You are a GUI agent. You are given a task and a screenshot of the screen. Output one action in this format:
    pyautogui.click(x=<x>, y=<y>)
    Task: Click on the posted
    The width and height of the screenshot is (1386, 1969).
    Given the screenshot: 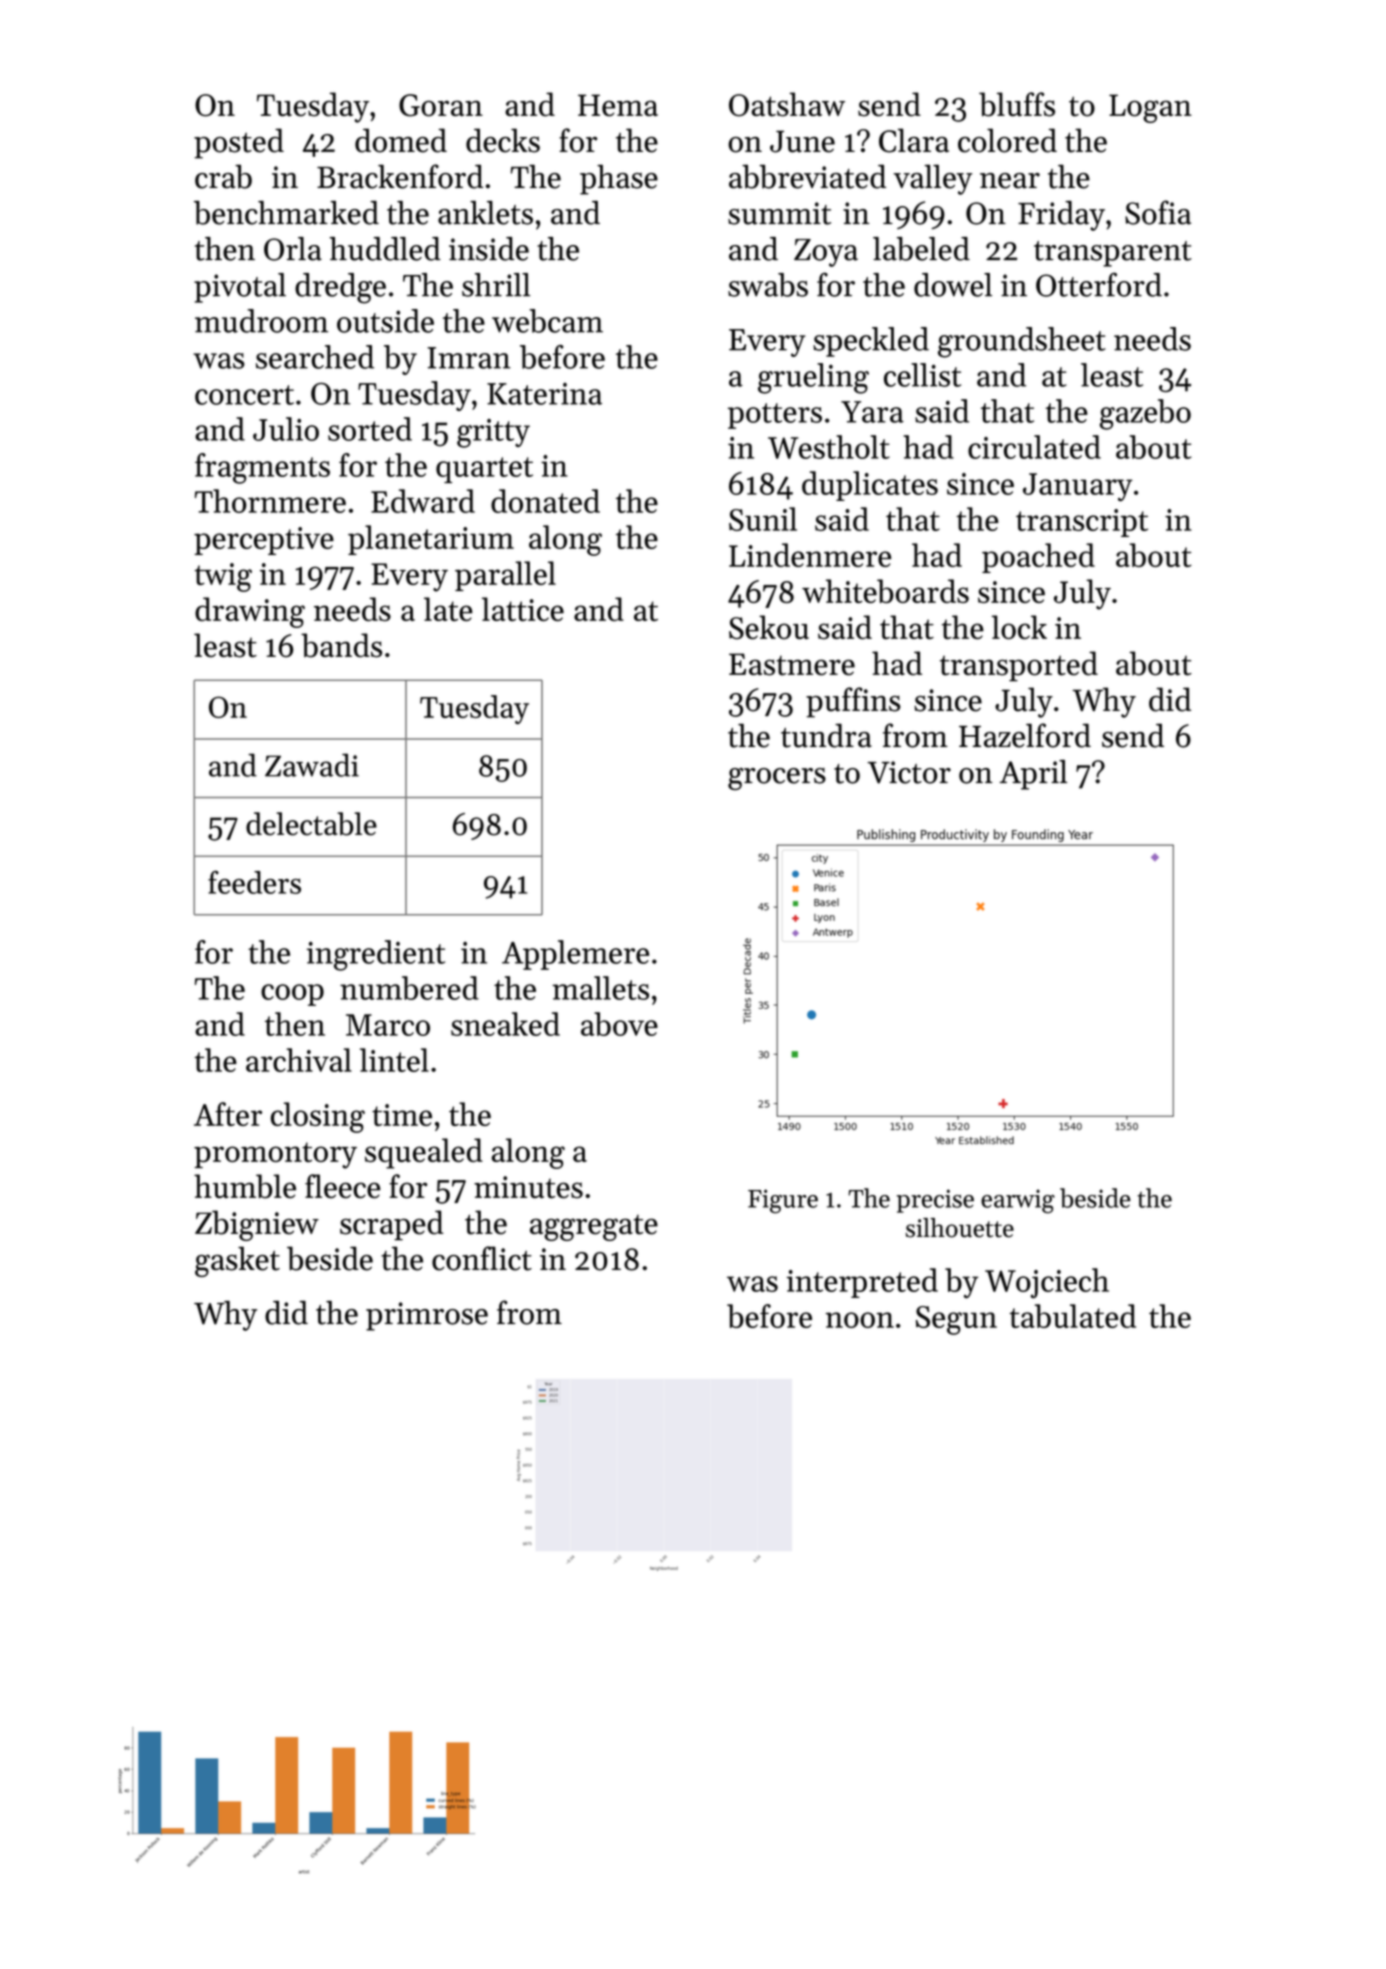 What is the action you would take?
    pyautogui.click(x=239, y=143)
